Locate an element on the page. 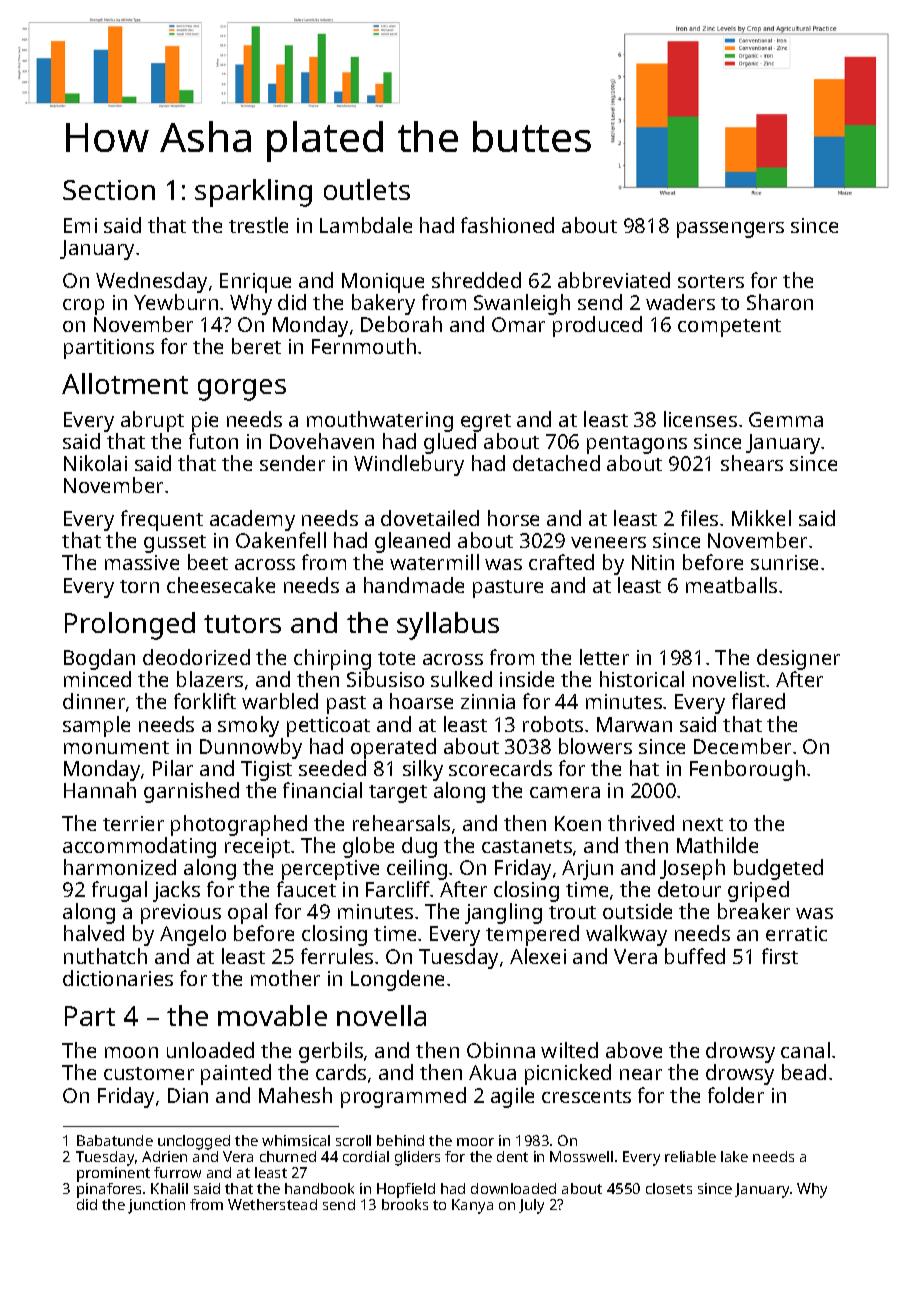 This page has width=908, height=1316. Gemma is located at coordinates (786, 419).
